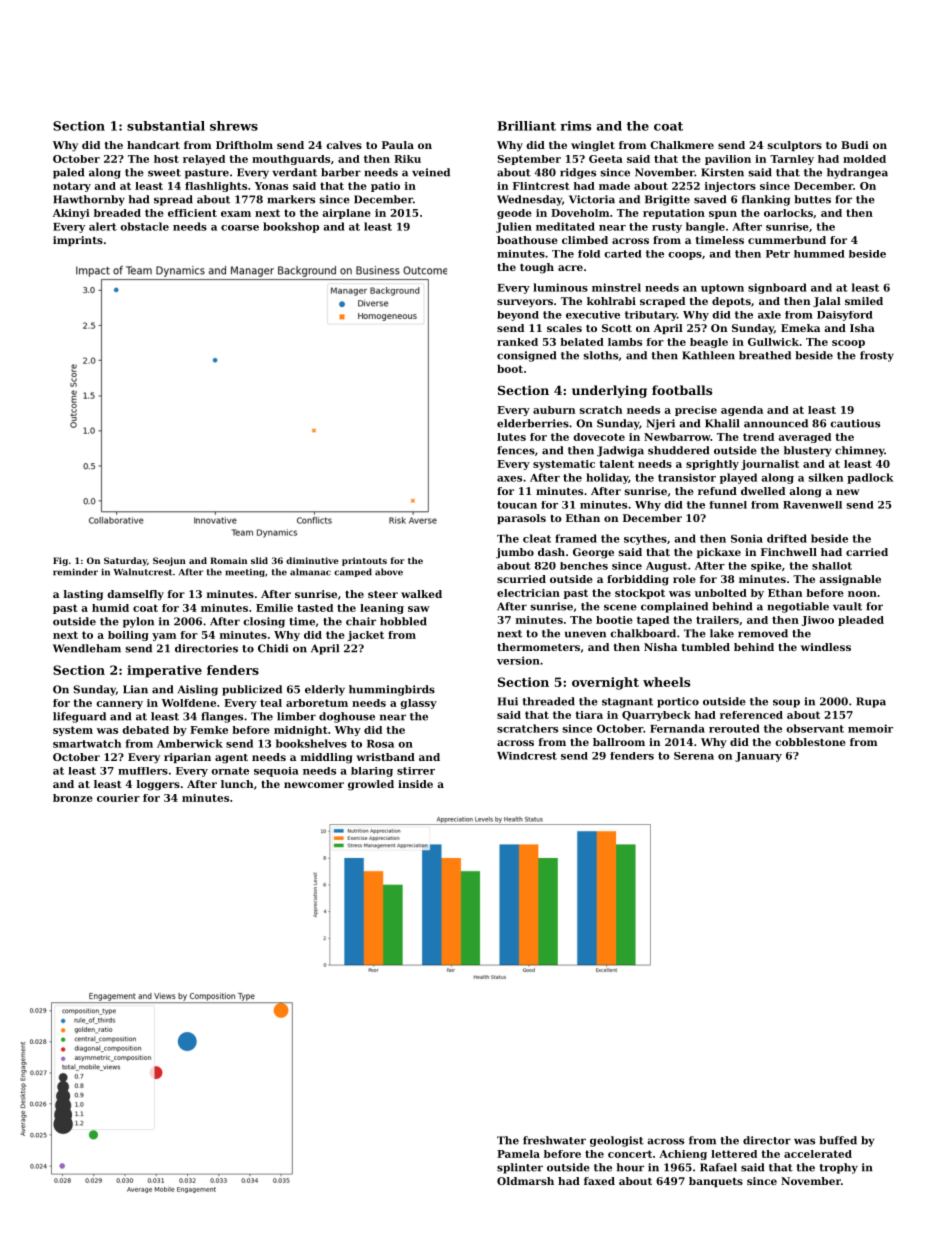 The width and height of the page is (952, 1233). What do you see at coordinates (810, 742) in the page?
I see `cobblestone` at bounding box center [810, 742].
